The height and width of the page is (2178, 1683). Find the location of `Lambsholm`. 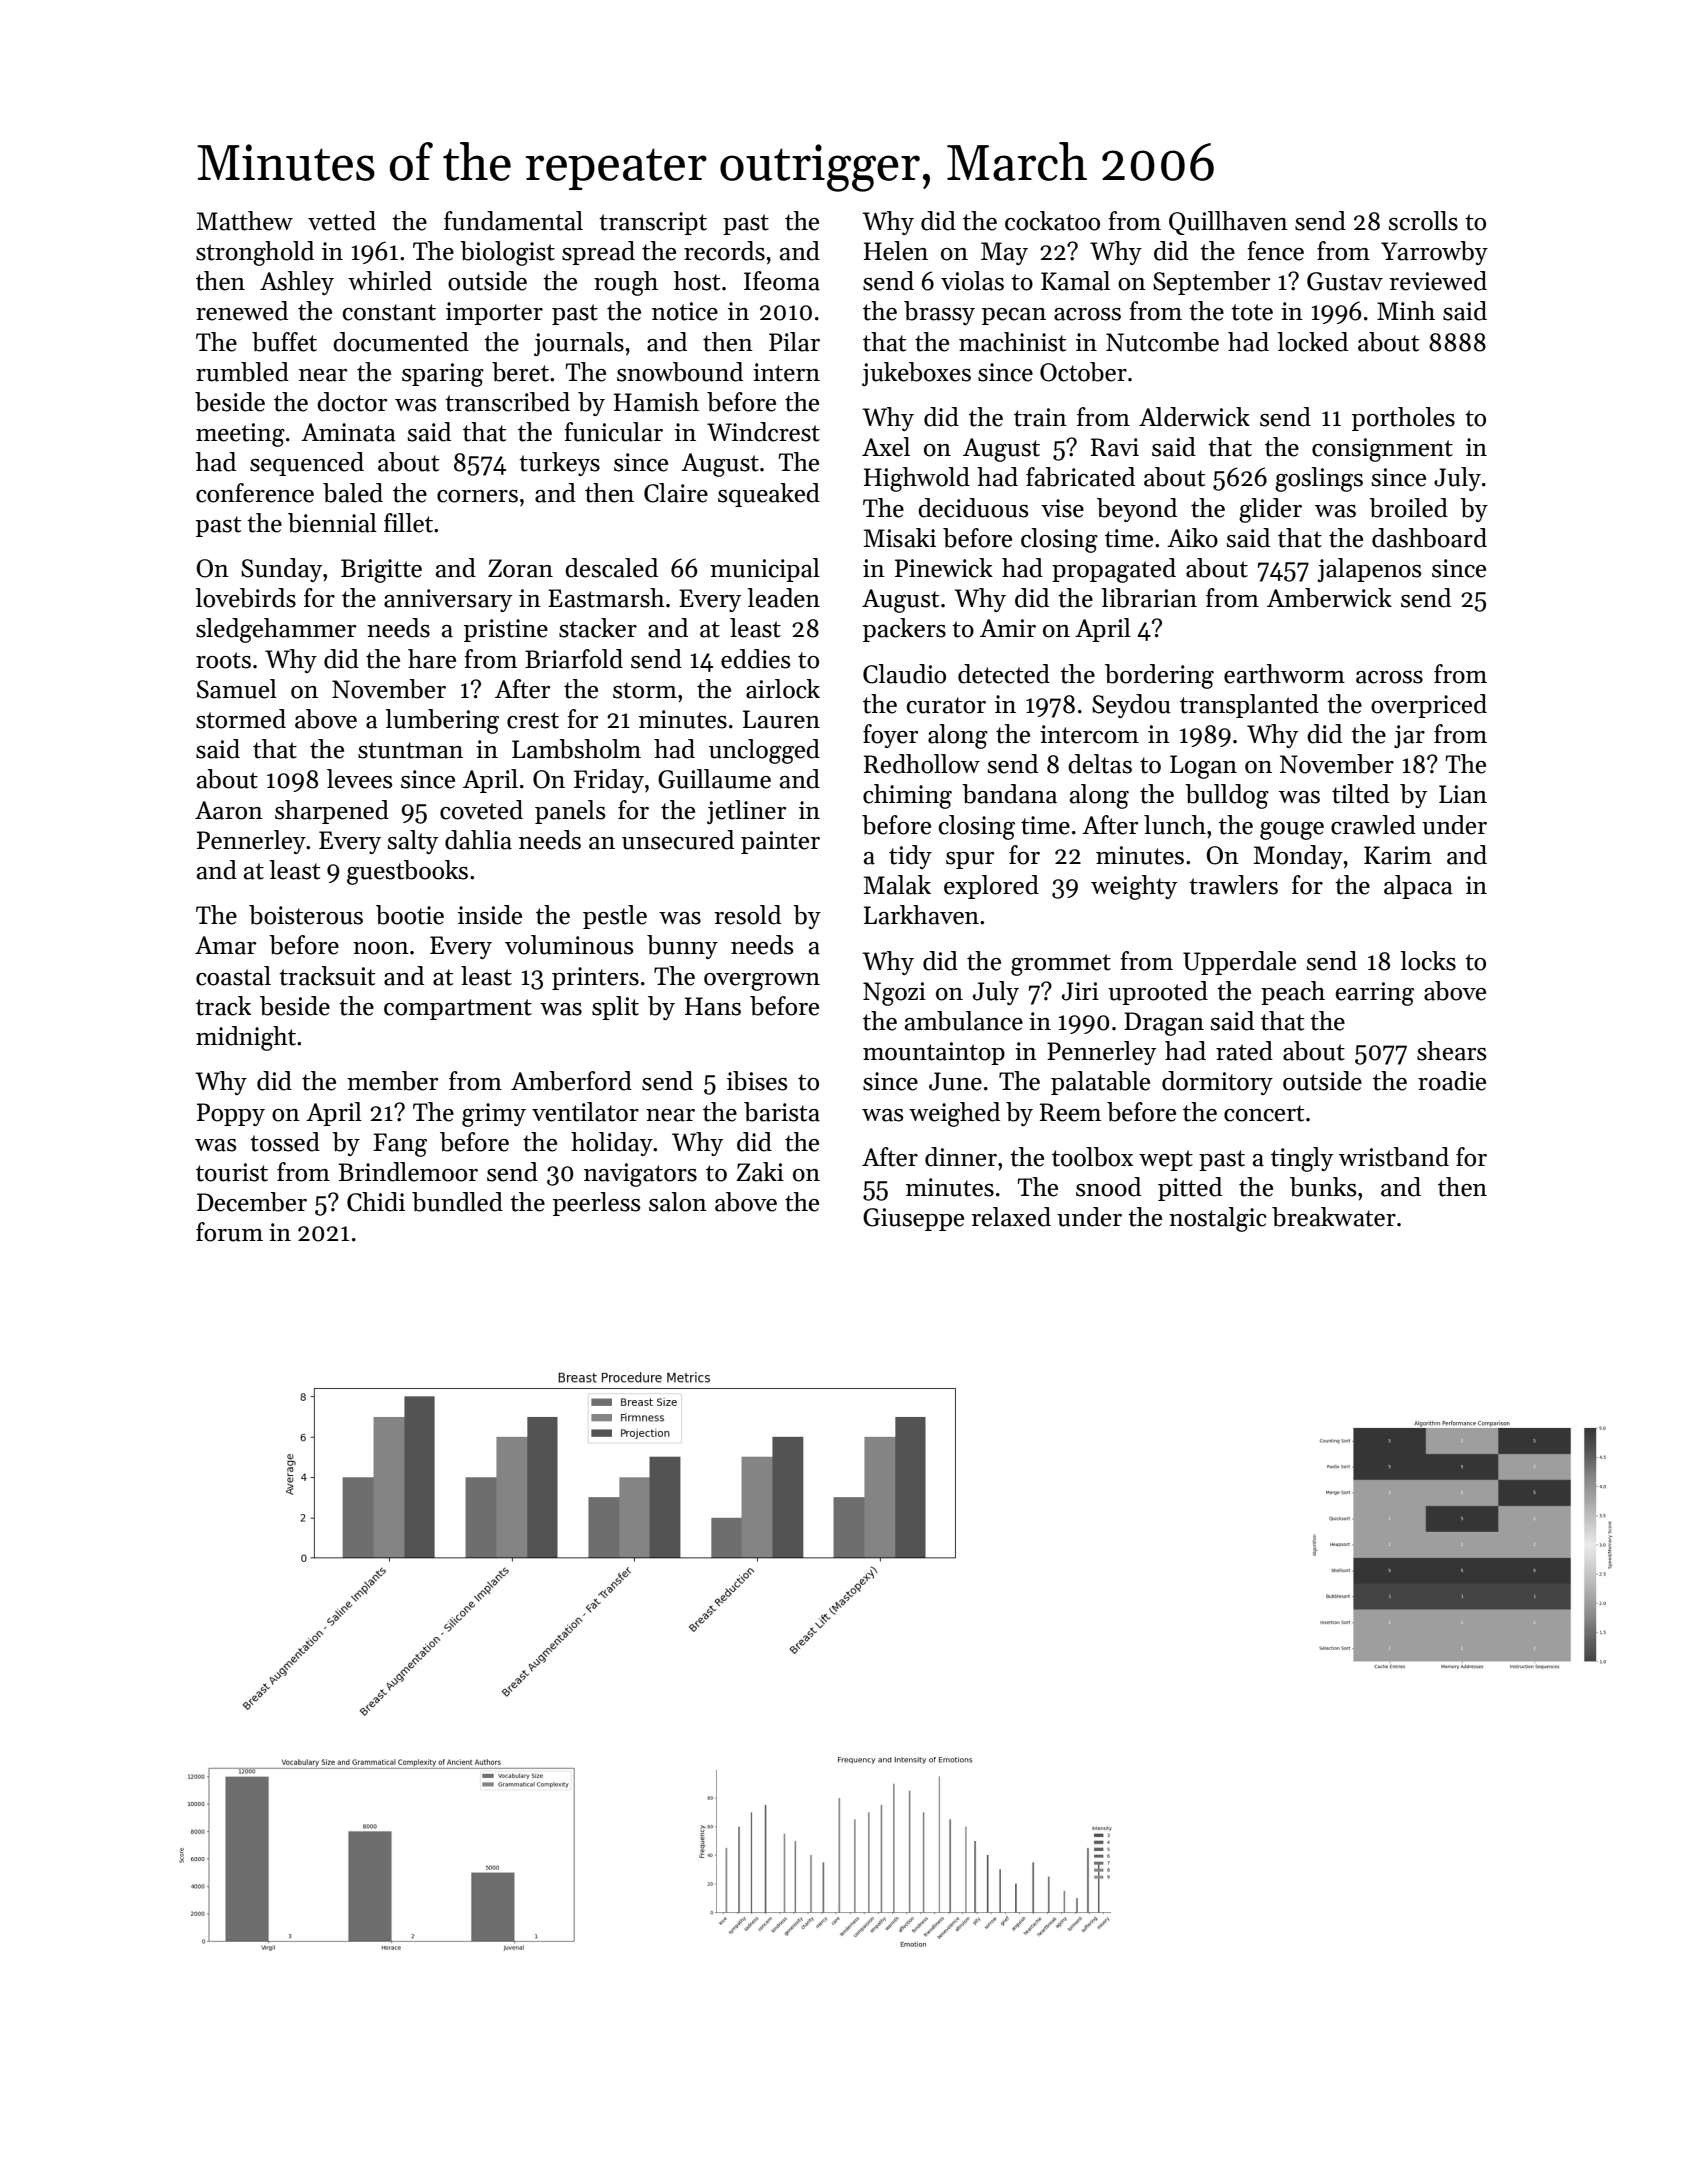

Lambsholm is located at coordinates (576, 749).
